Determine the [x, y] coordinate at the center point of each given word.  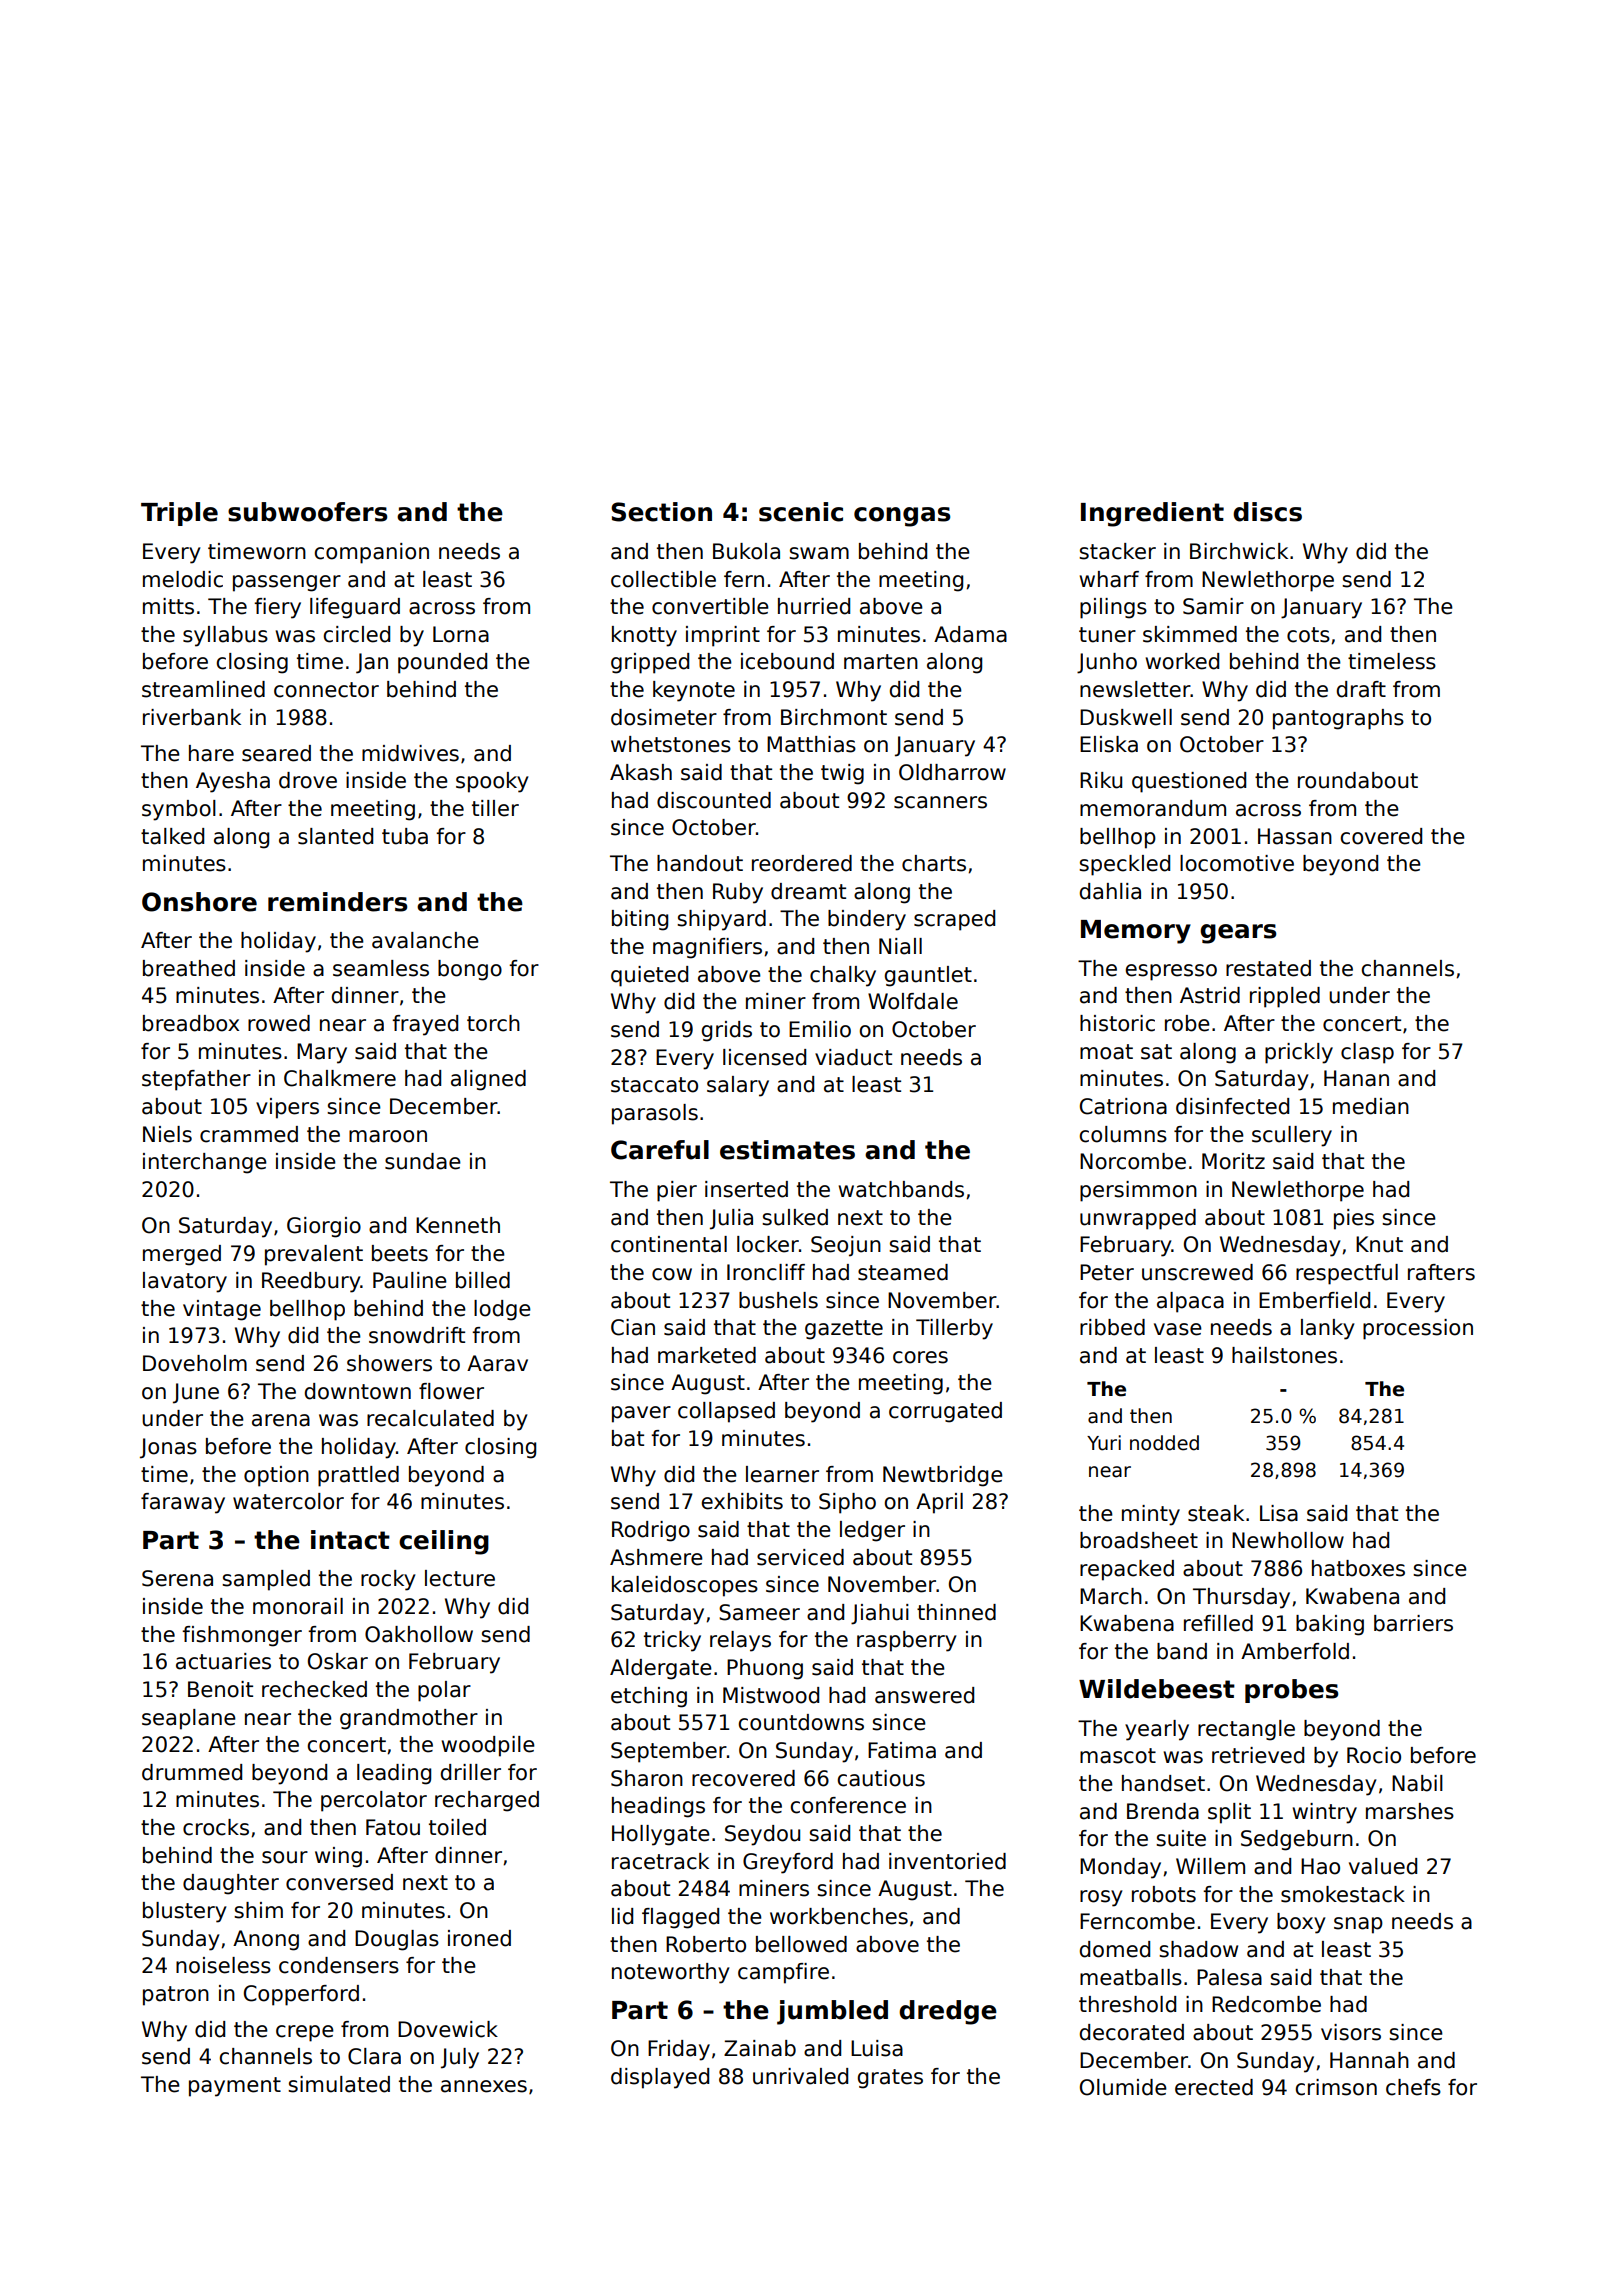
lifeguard [355, 608]
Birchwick [1239, 551]
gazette [844, 1330]
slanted [335, 836]
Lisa [1279, 1513]
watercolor [288, 1501]
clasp [1367, 1053]
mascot [1118, 1756]
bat [628, 1438]
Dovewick [448, 2029]
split [1229, 1813]
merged [182, 1255]
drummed [192, 1772]
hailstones [1284, 1355]
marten [881, 662]
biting [640, 920]
